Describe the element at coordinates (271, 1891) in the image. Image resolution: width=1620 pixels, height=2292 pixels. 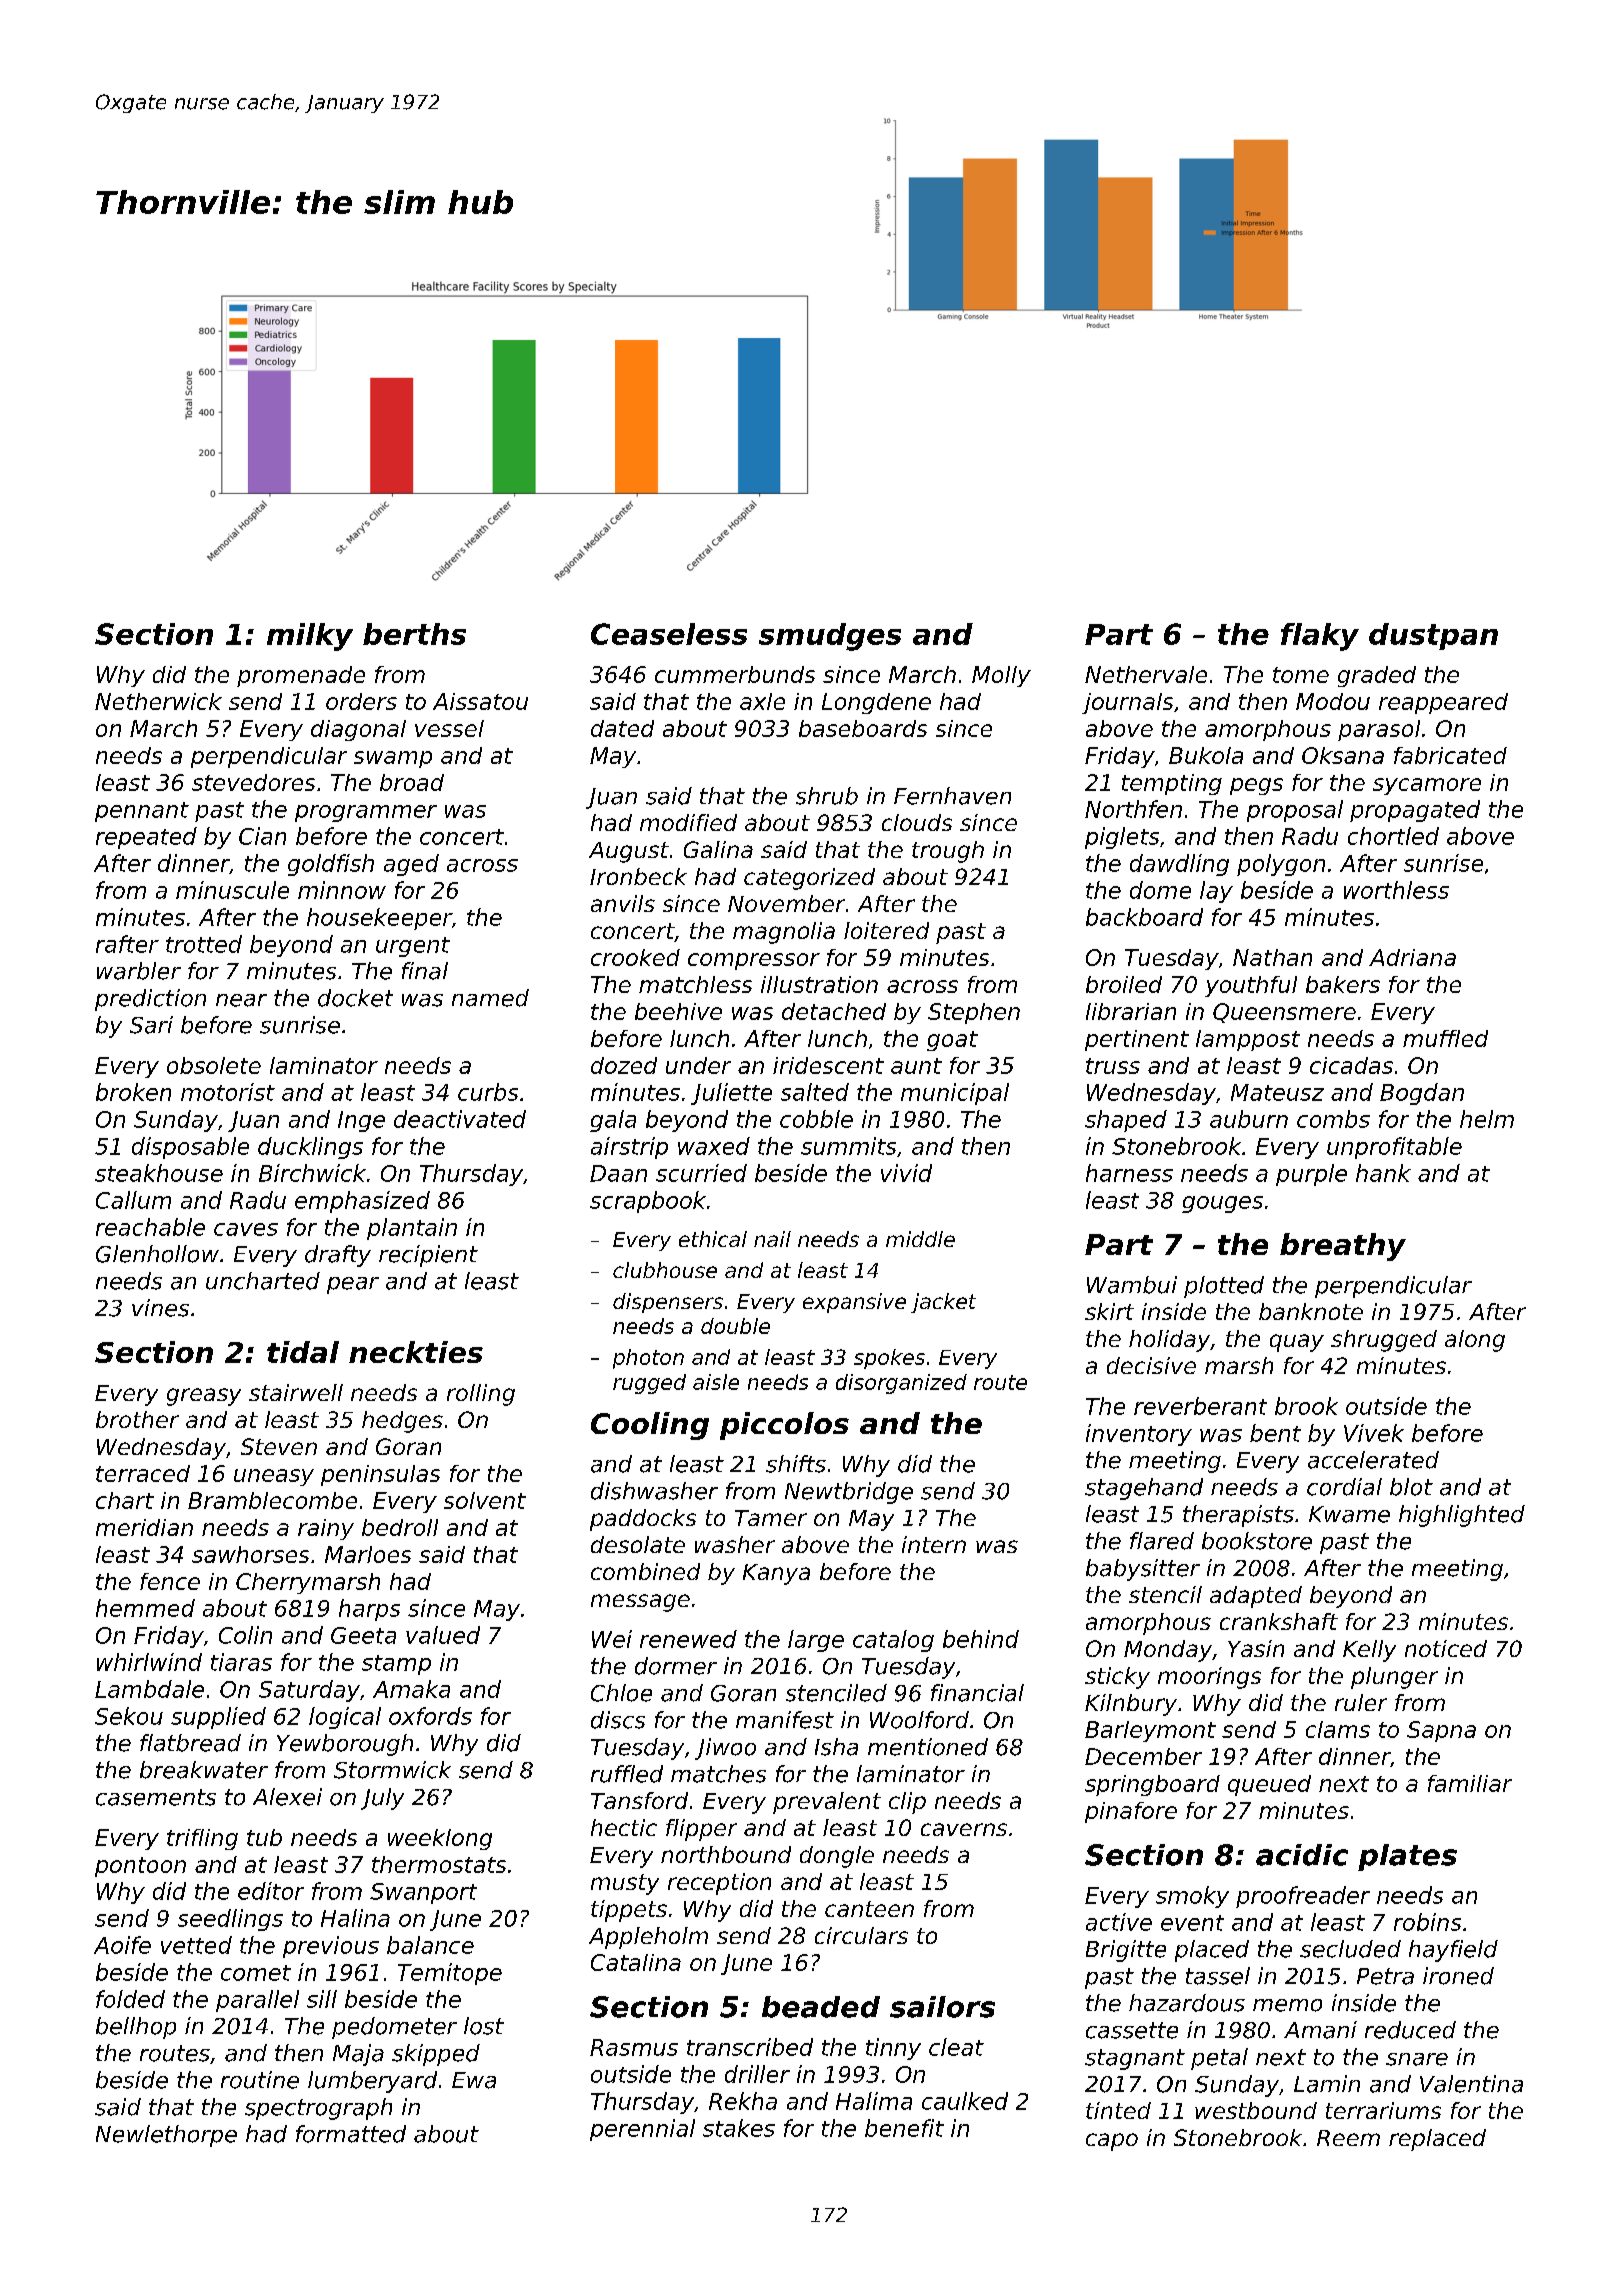
I see `editor` at that location.
